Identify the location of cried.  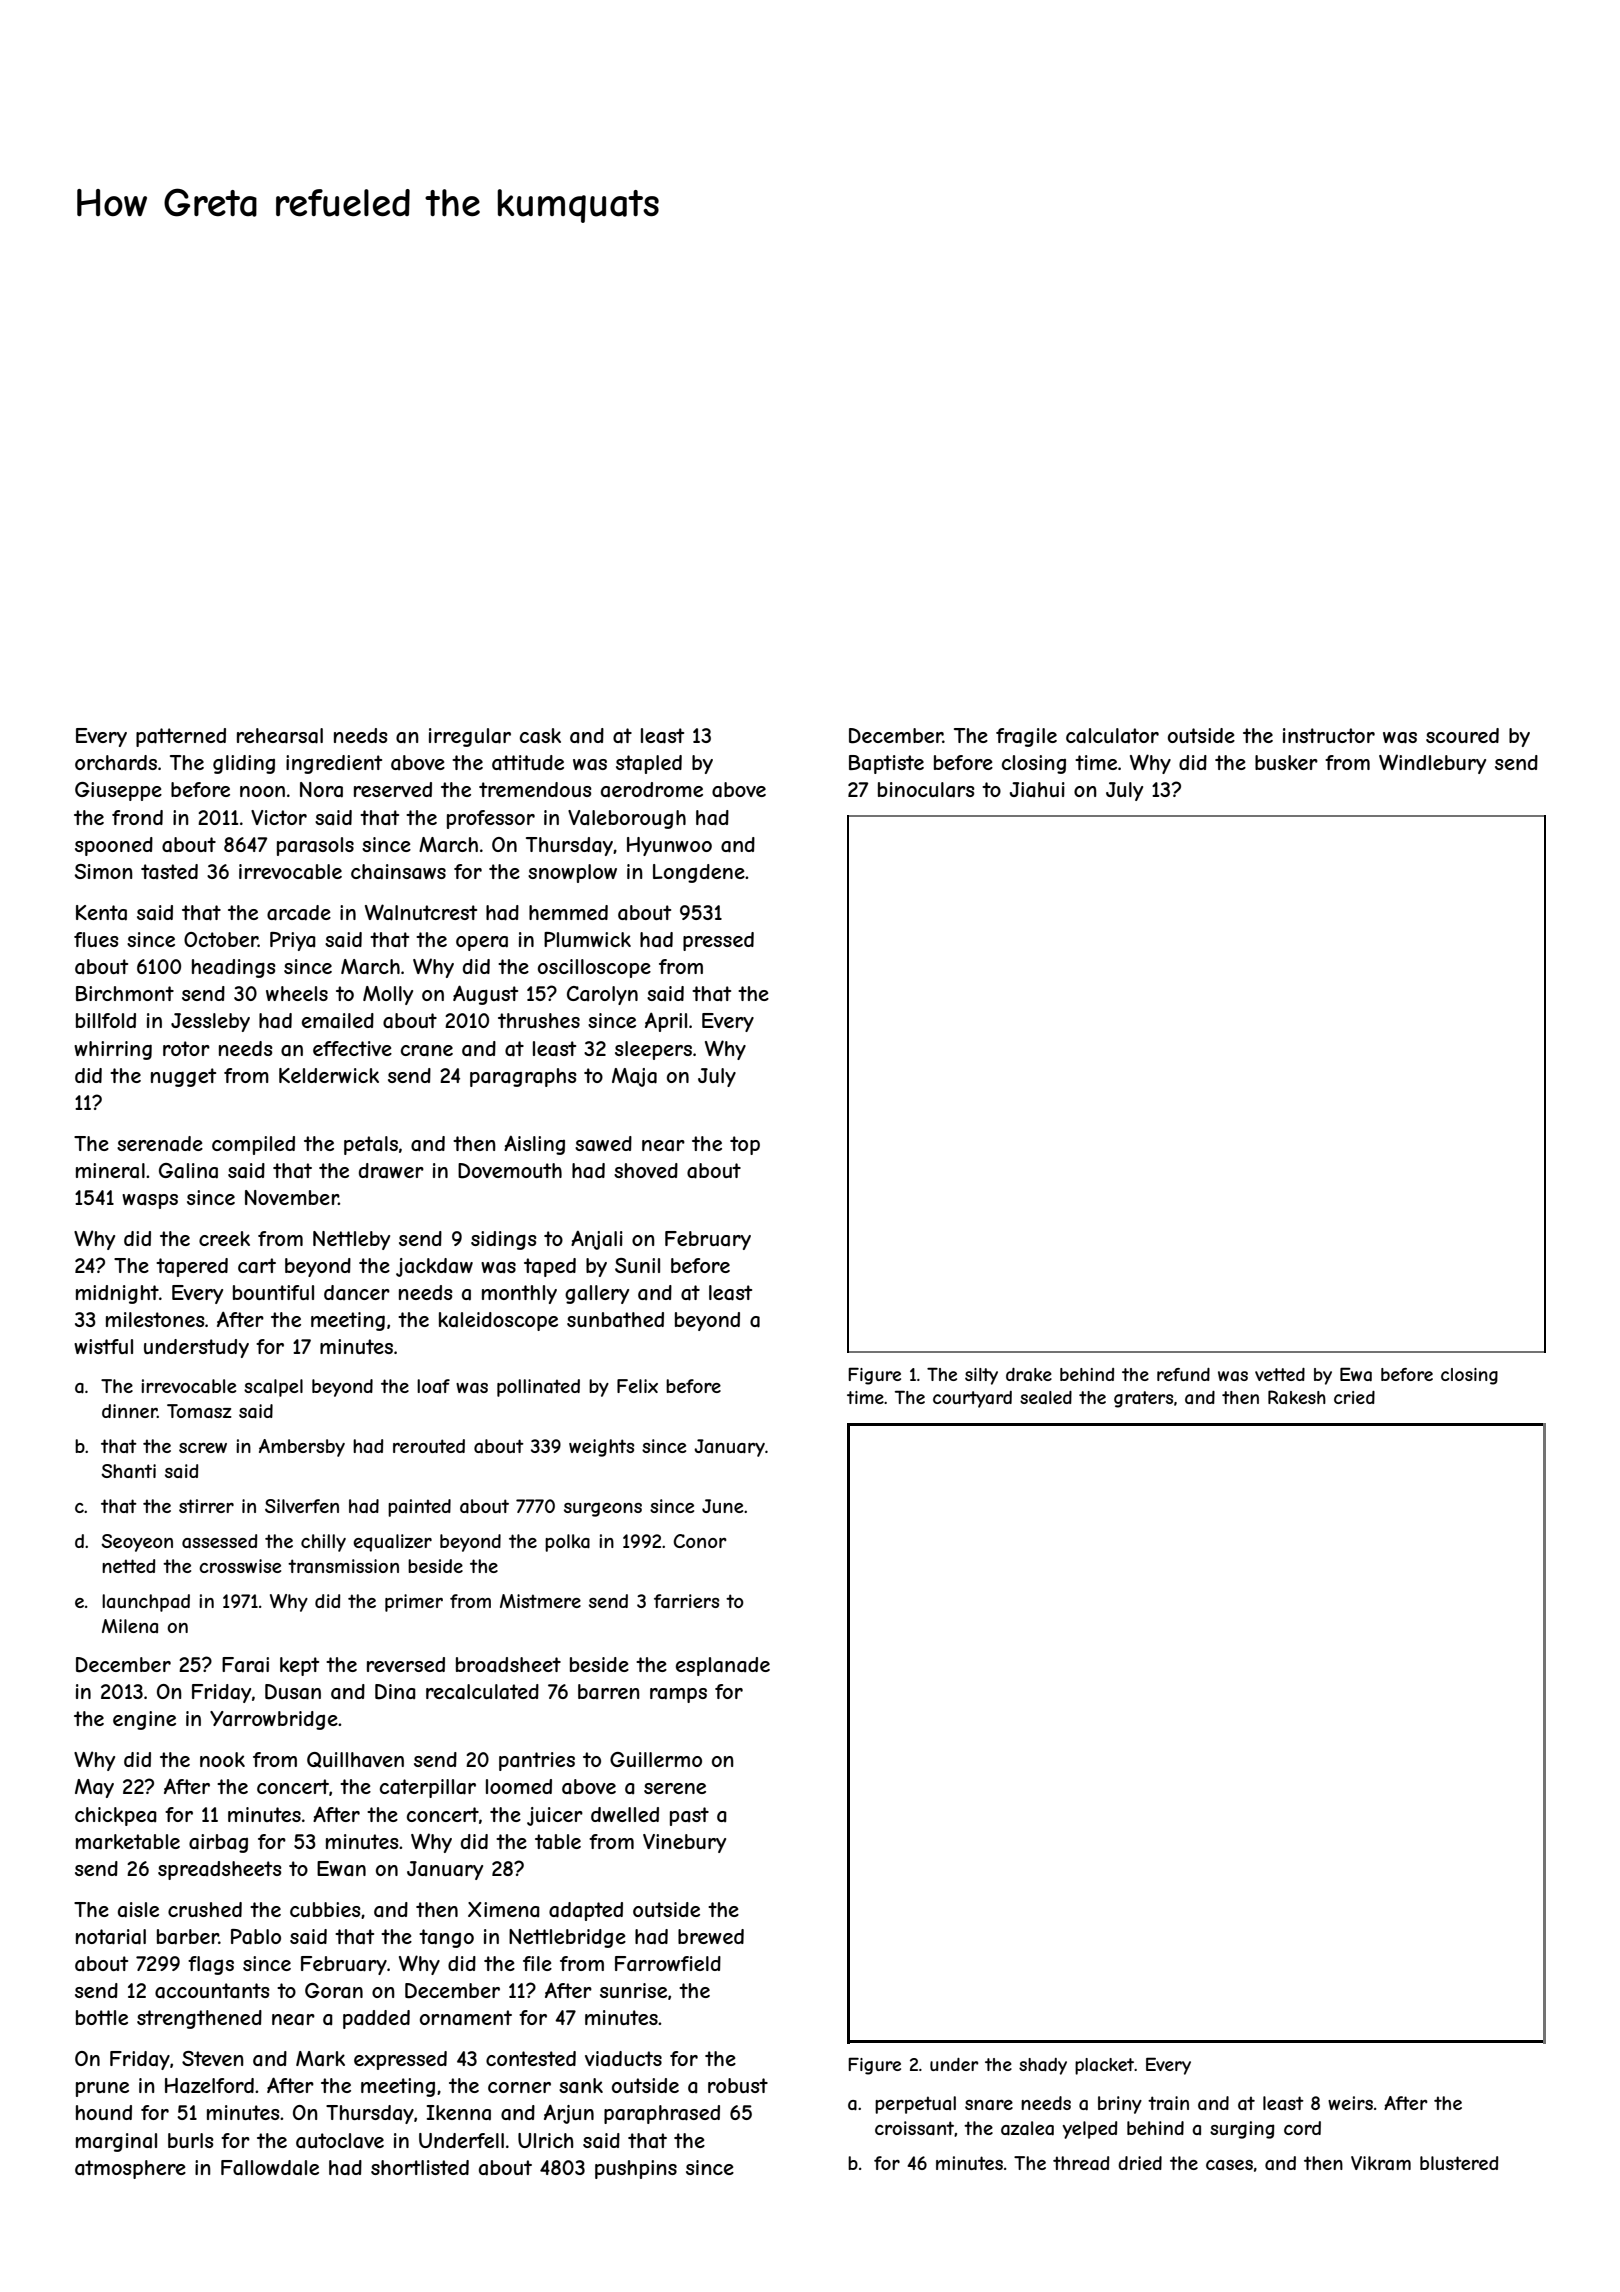
(1354, 1397).
